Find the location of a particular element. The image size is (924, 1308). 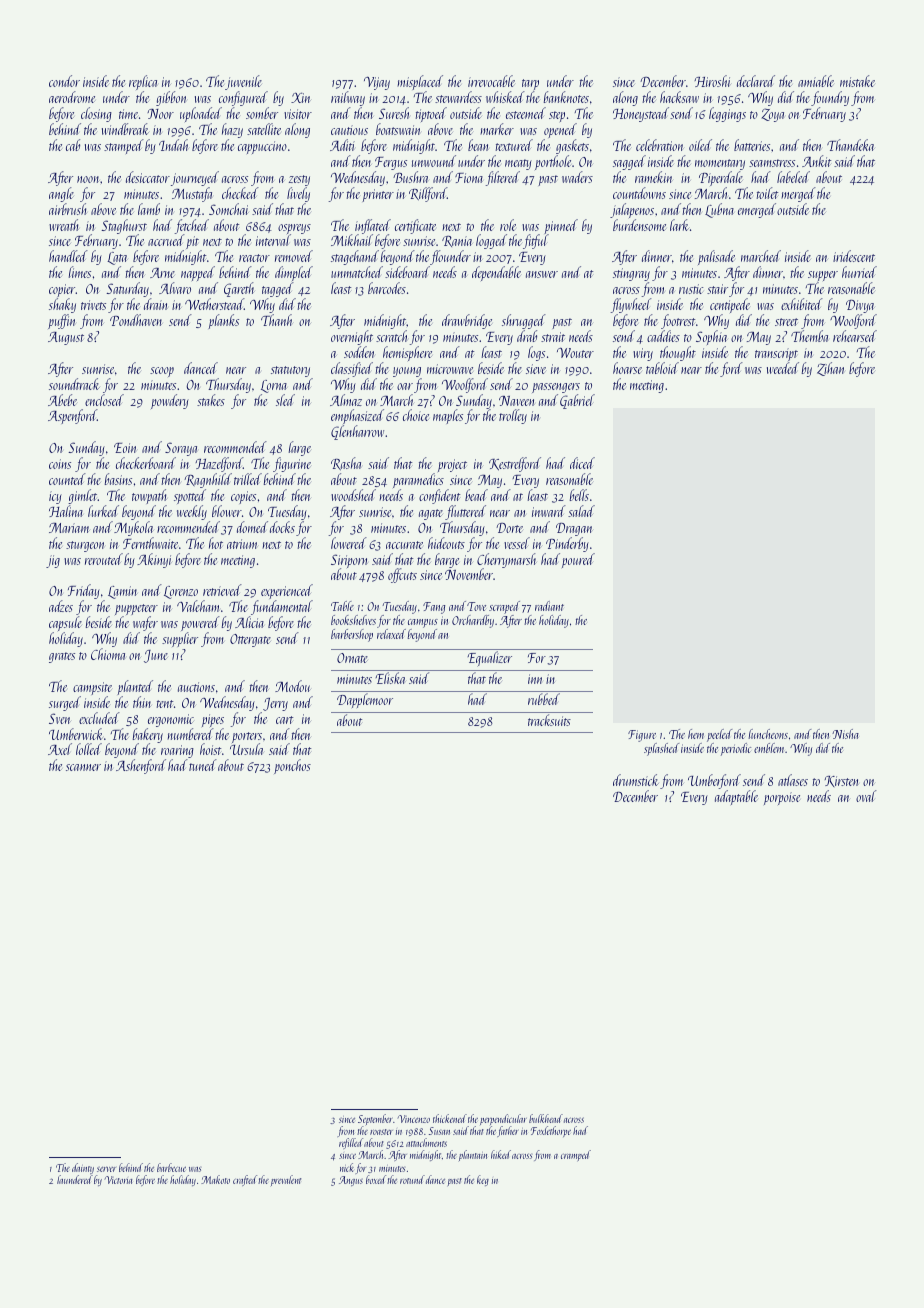

tuned is located at coordinates (202, 765).
